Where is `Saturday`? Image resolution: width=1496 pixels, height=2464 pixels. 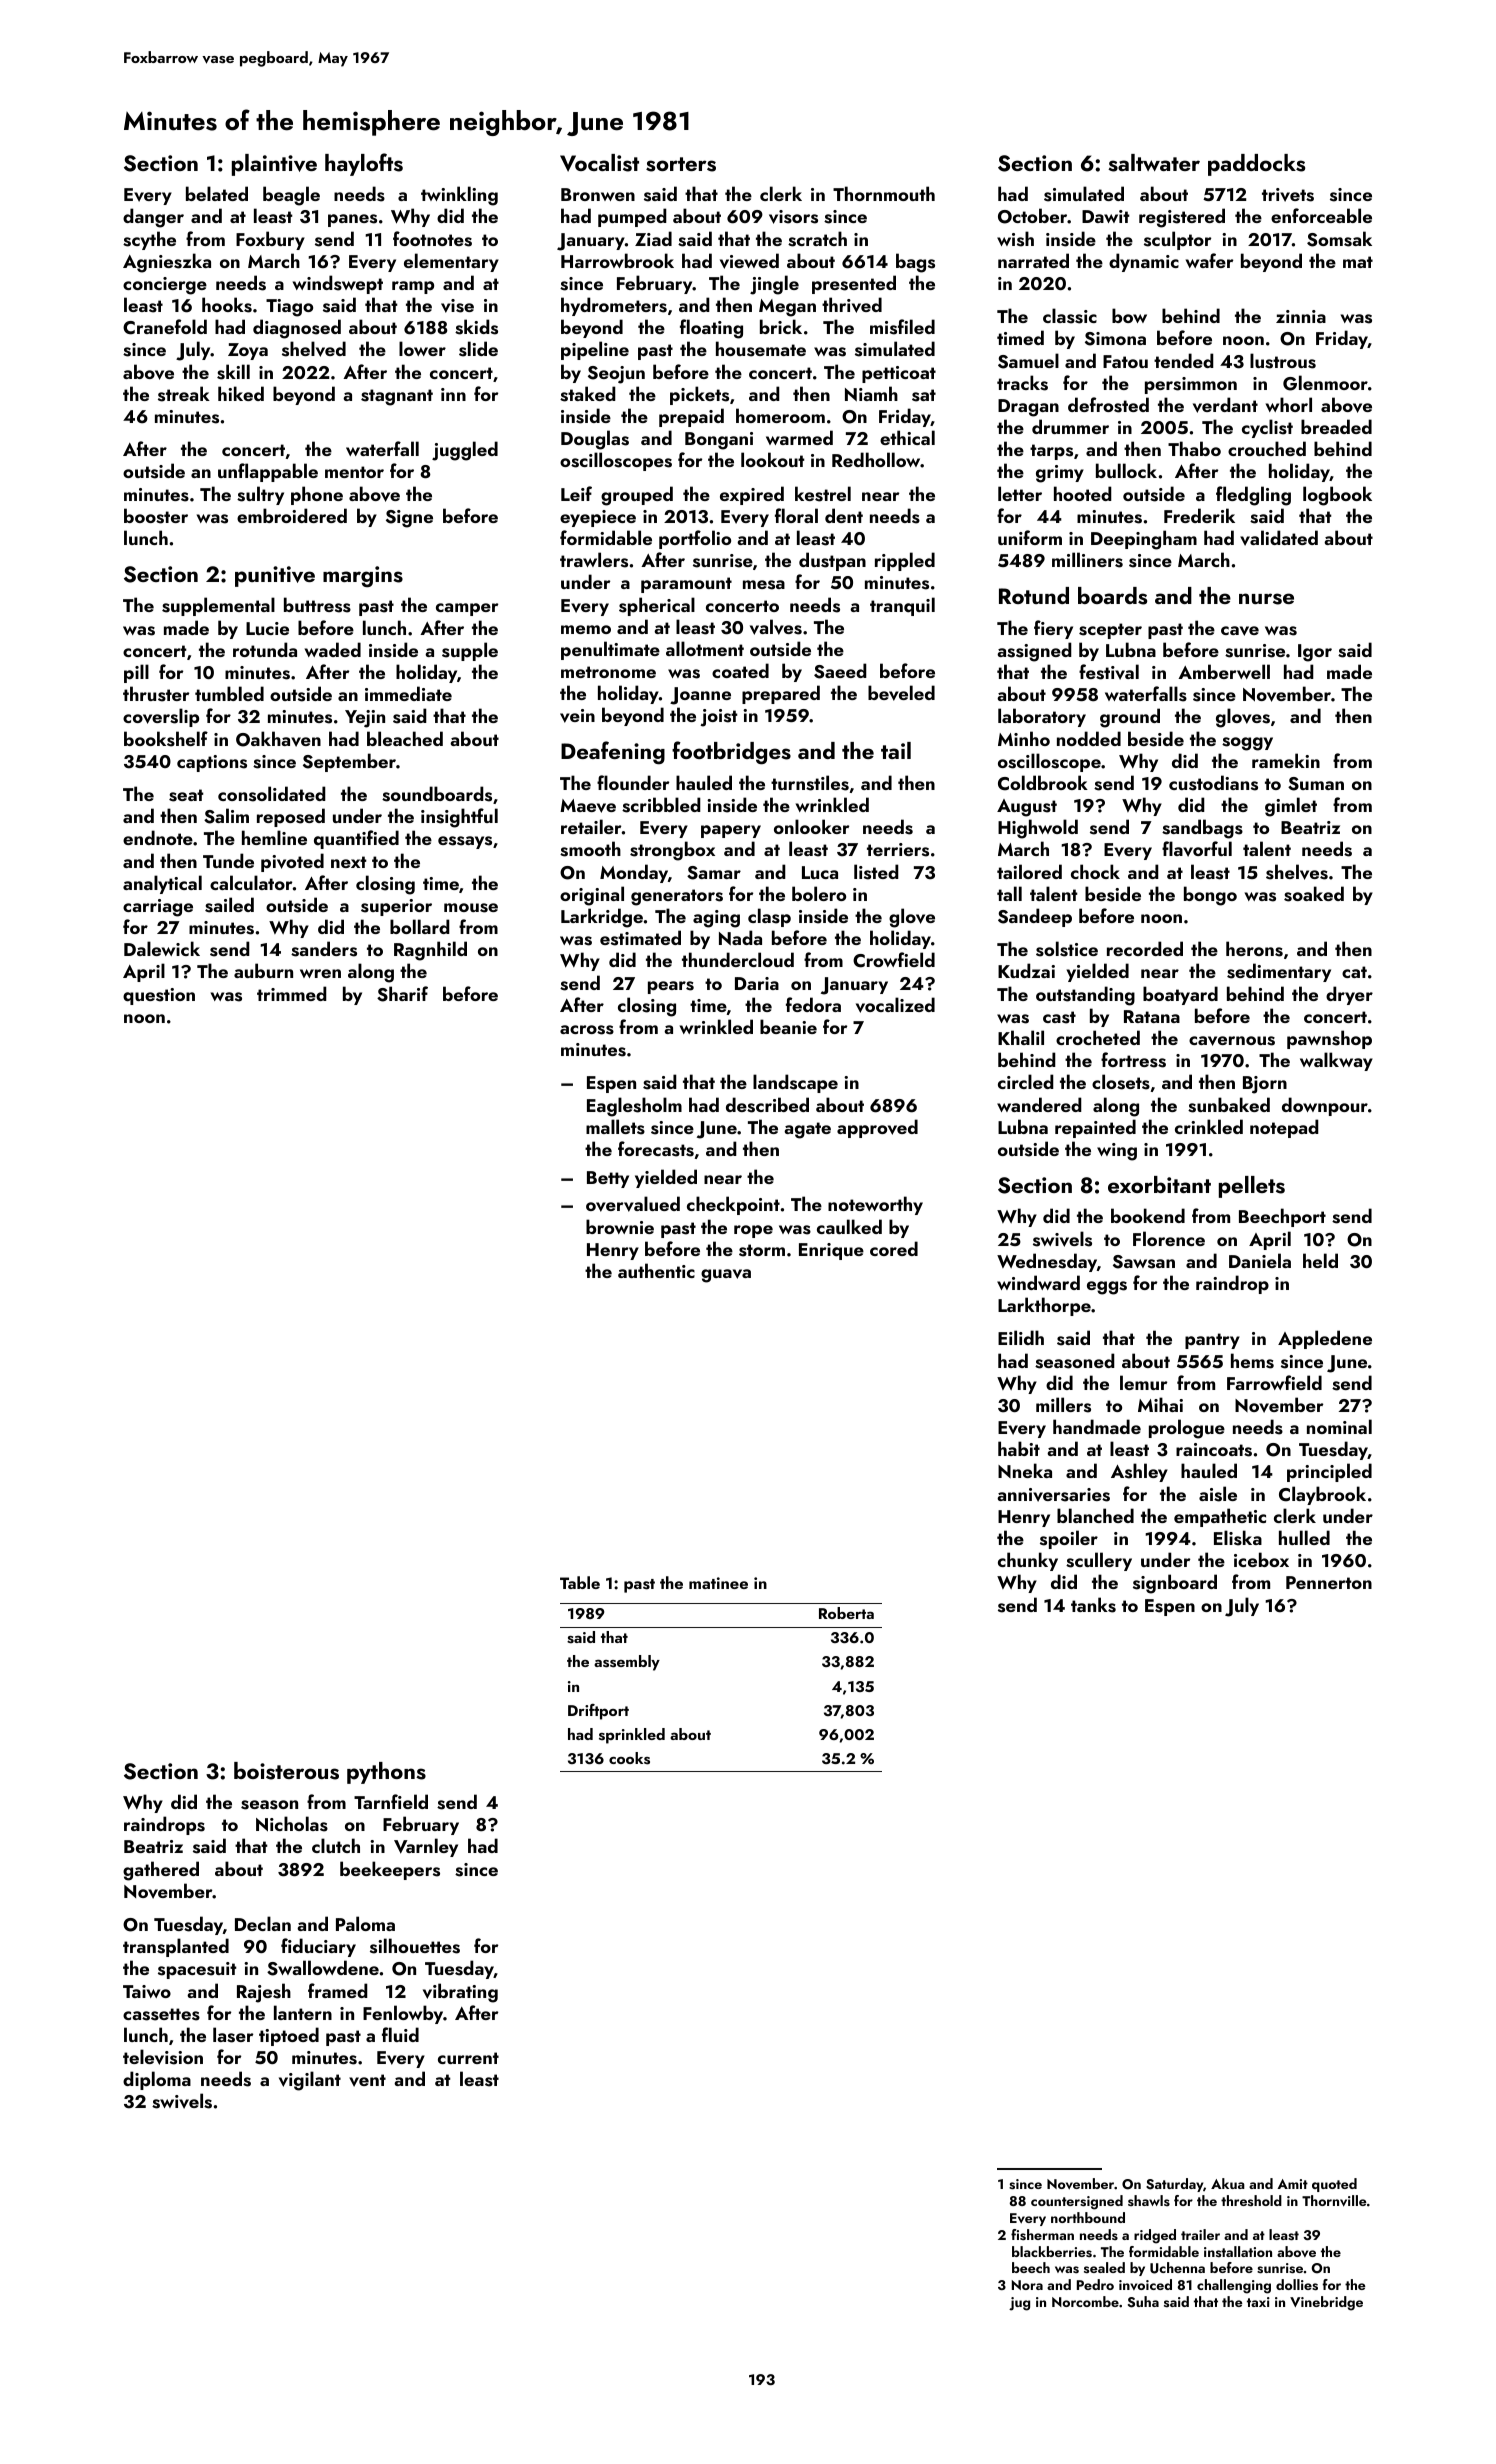 Saturday is located at coordinates (1174, 2185).
